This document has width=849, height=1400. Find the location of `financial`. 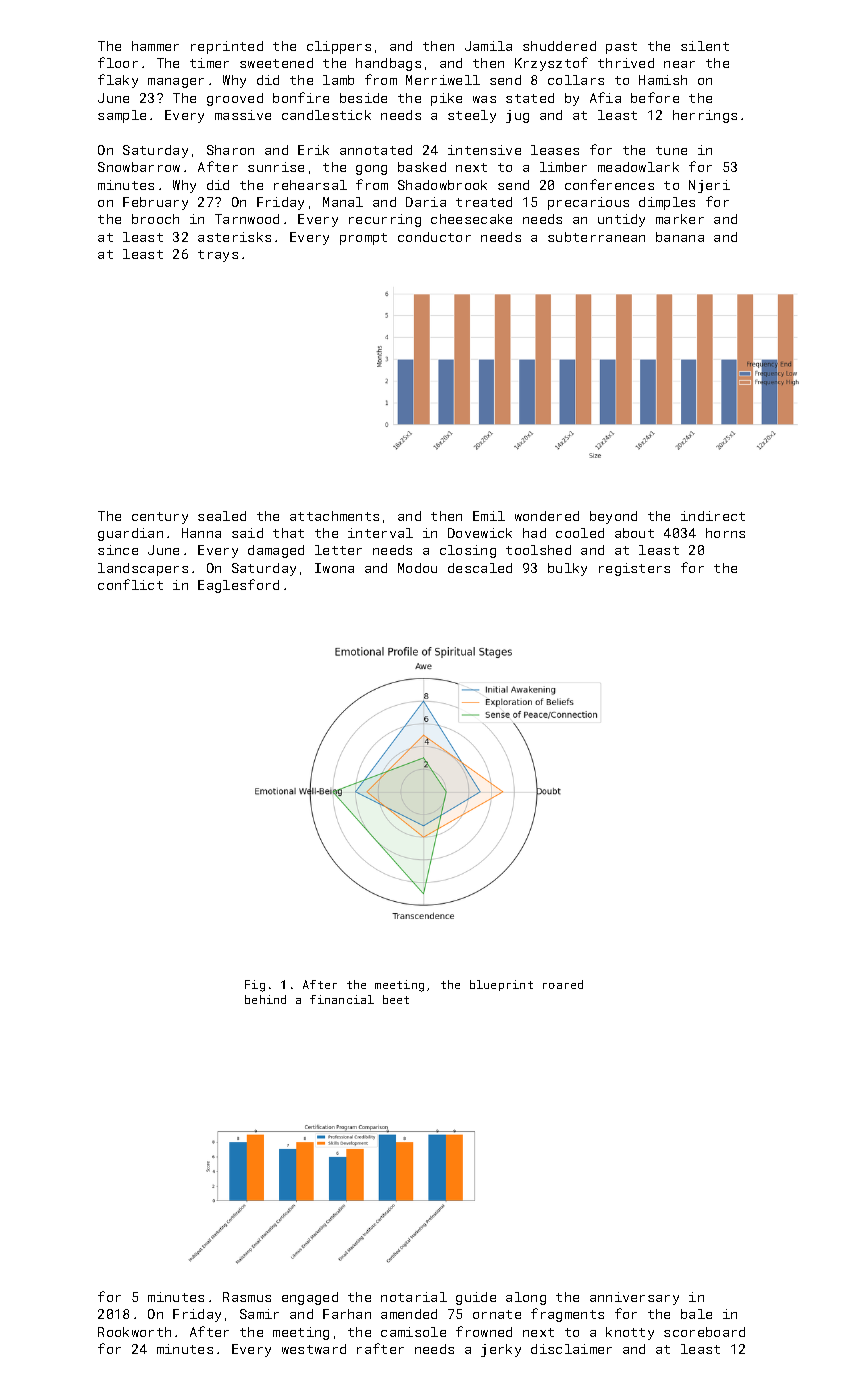

financial is located at coordinates (342, 999).
